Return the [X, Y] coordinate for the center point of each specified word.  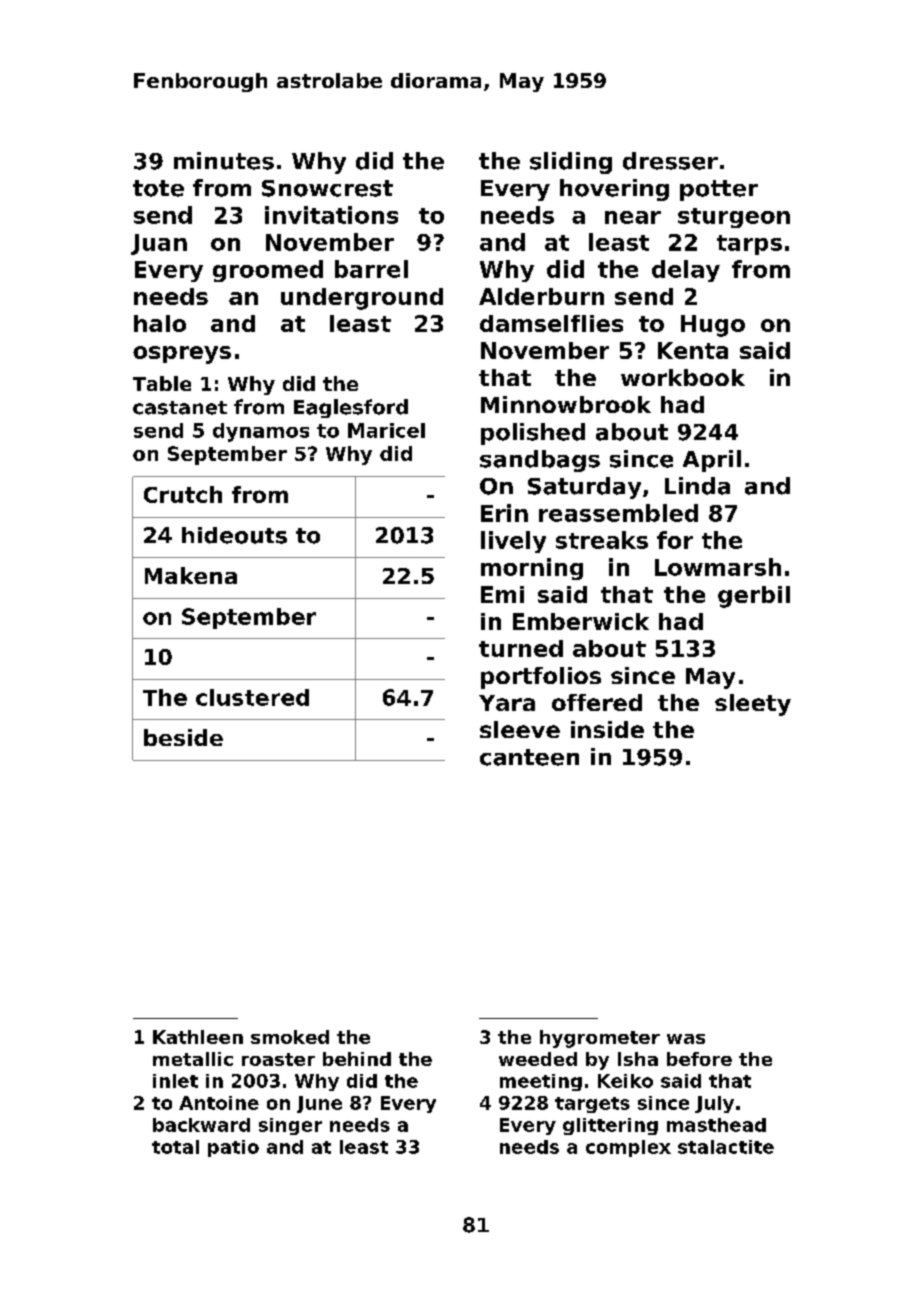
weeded [538, 1059]
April [712, 461]
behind [357, 1059]
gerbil [754, 597]
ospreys [182, 355]
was [686, 1039]
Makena [191, 575]
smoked [290, 1037]
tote [158, 188]
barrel [371, 269]
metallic [193, 1059]
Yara [507, 703]
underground [362, 299]
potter [719, 190]
